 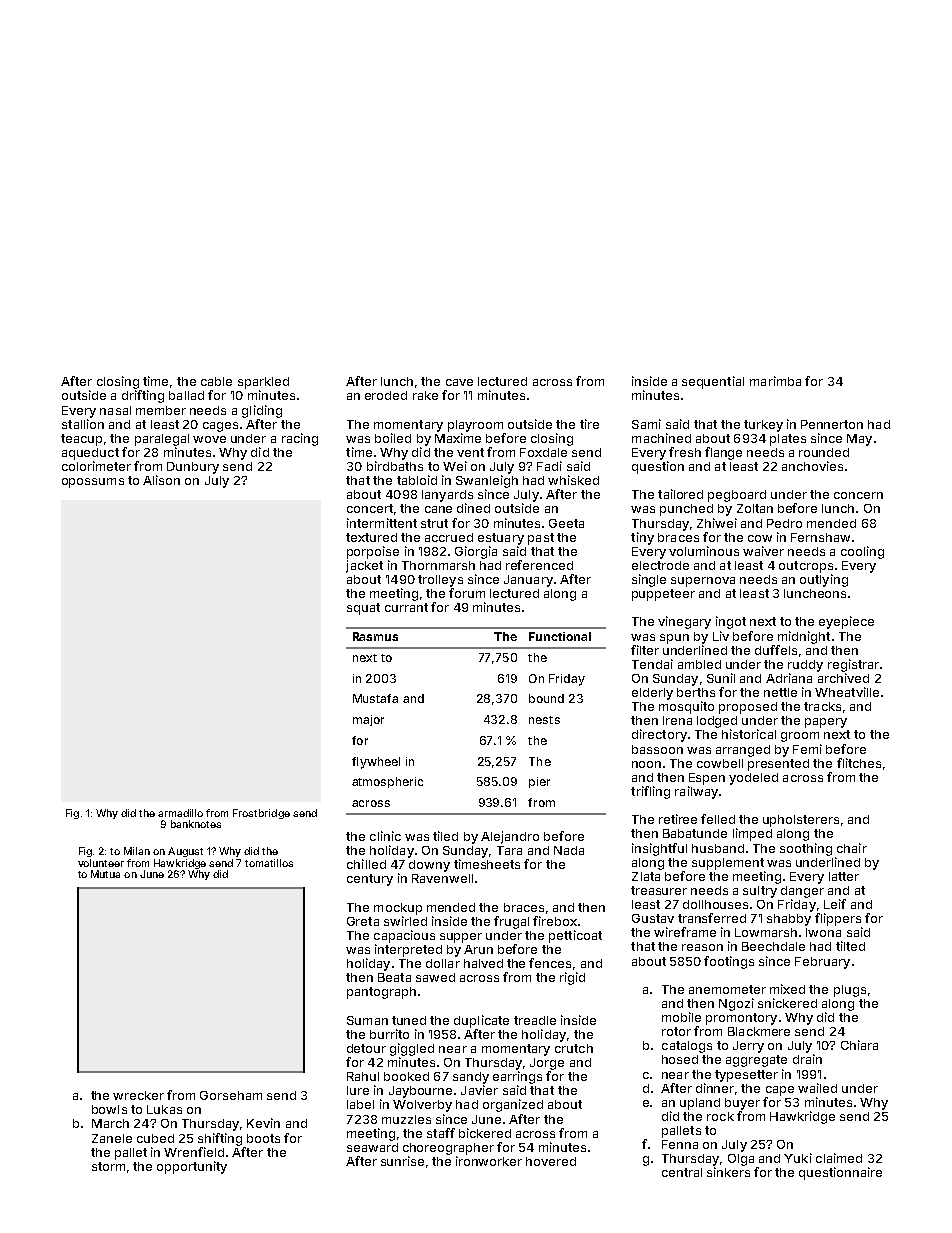 What do you see at coordinates (560, 636) in the screenshot?
I see `Functional` at bounding box center [560, 636].
